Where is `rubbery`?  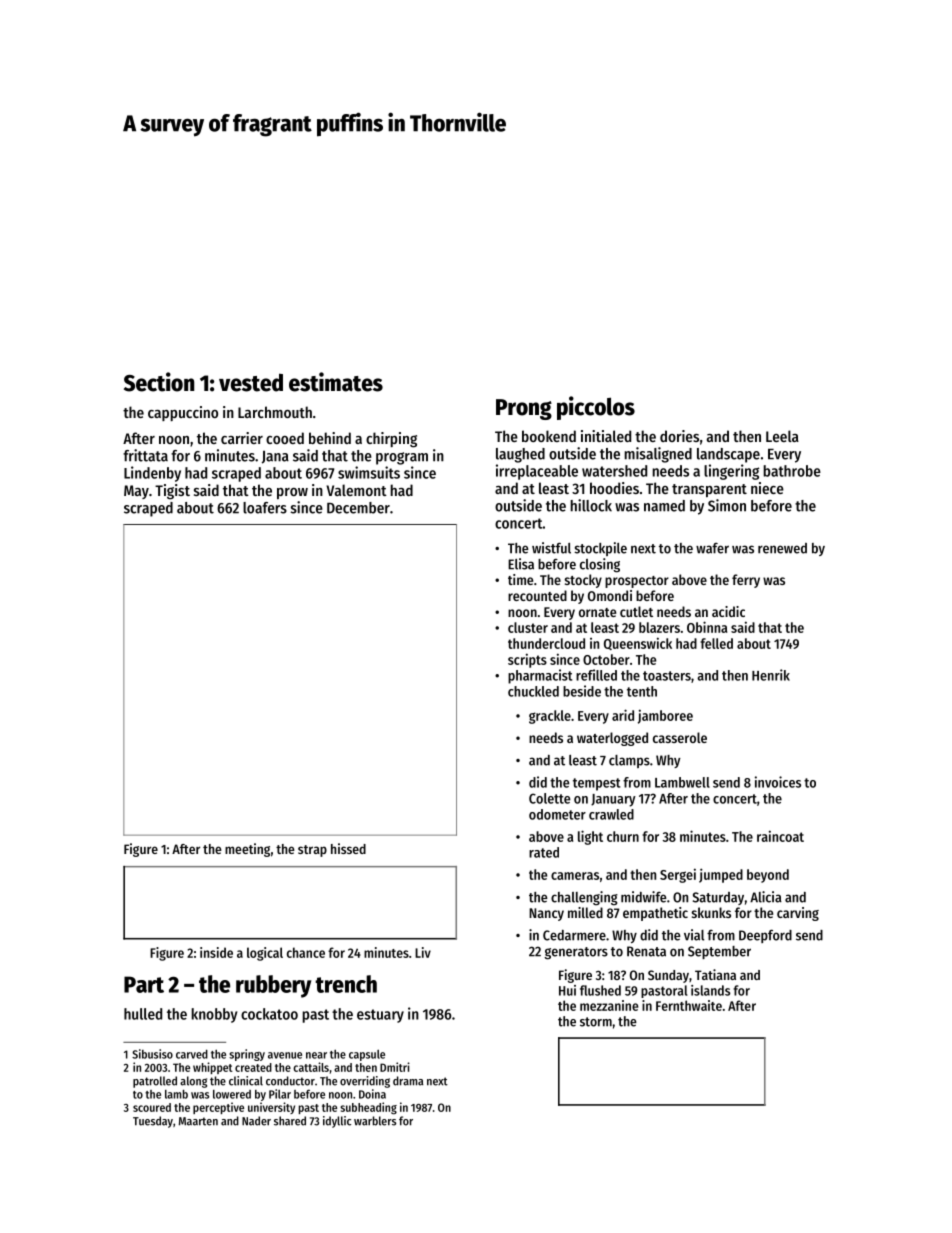
rubbery is located at coordinates (274, 986).
